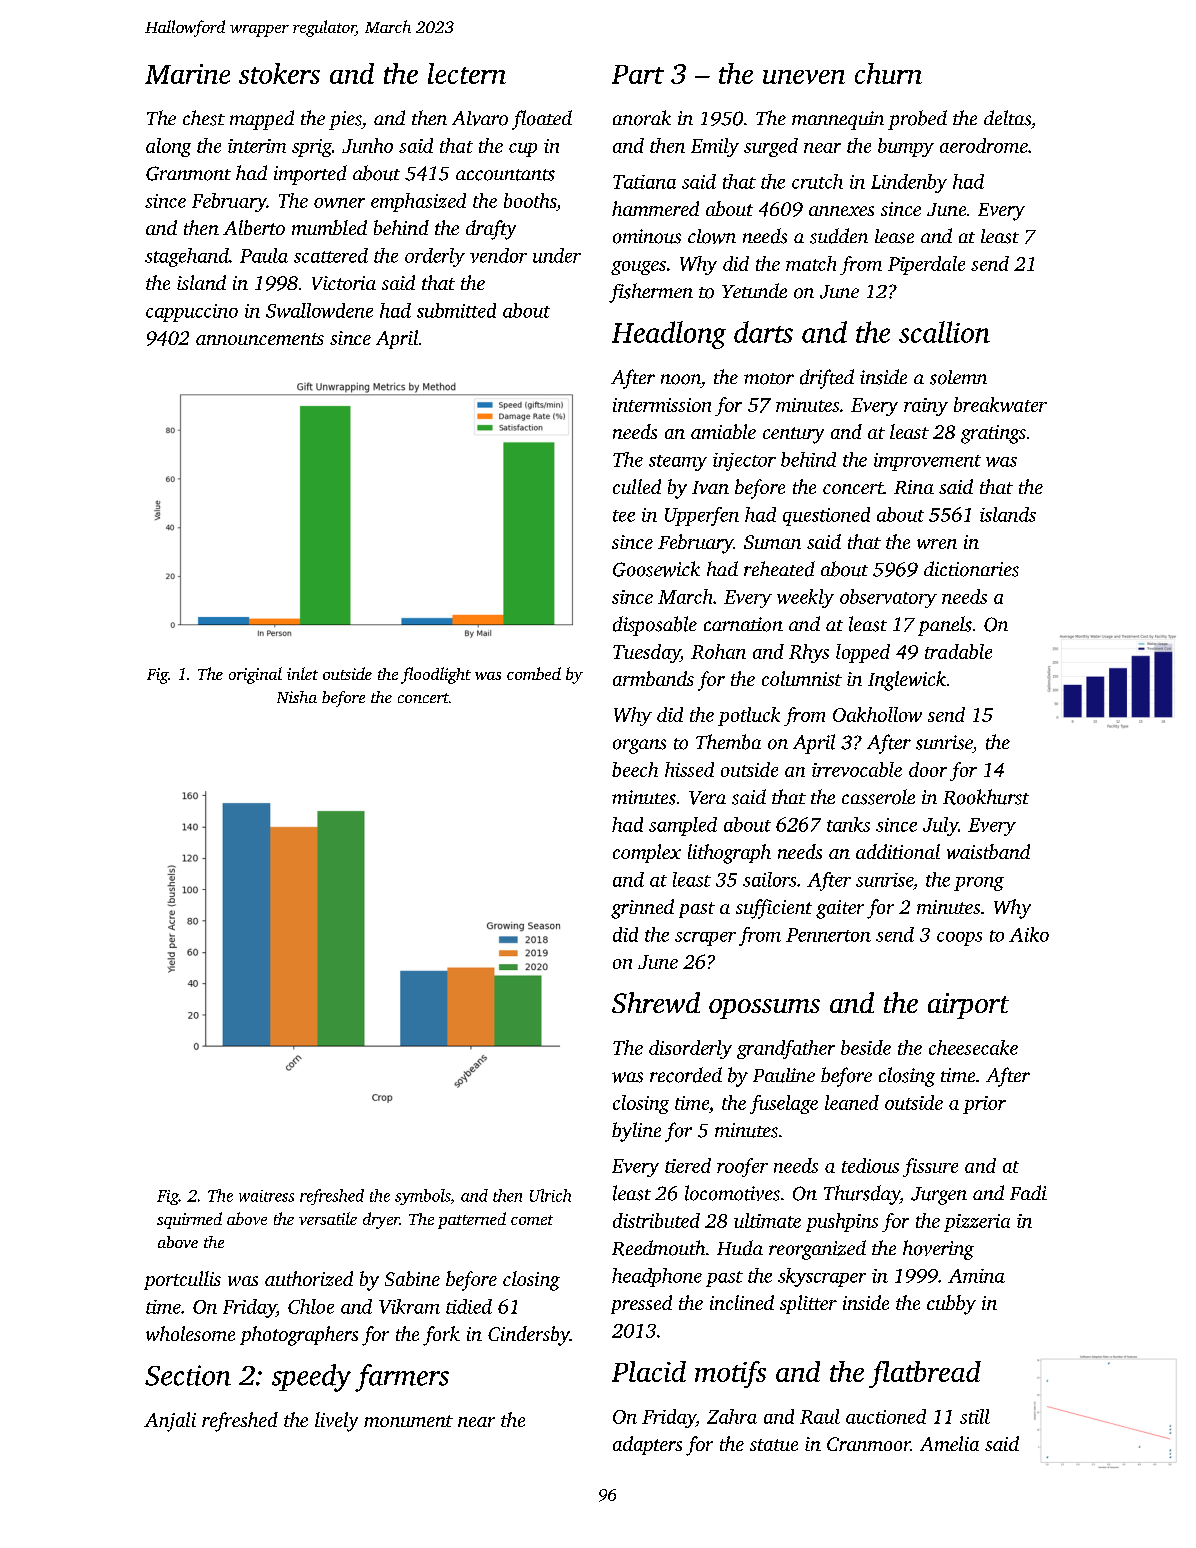 The width and height of the screenshot is (1196, 1548). Describe the element at coordinates (743, 624) in the screenshot. I see `carnation` at that location.
